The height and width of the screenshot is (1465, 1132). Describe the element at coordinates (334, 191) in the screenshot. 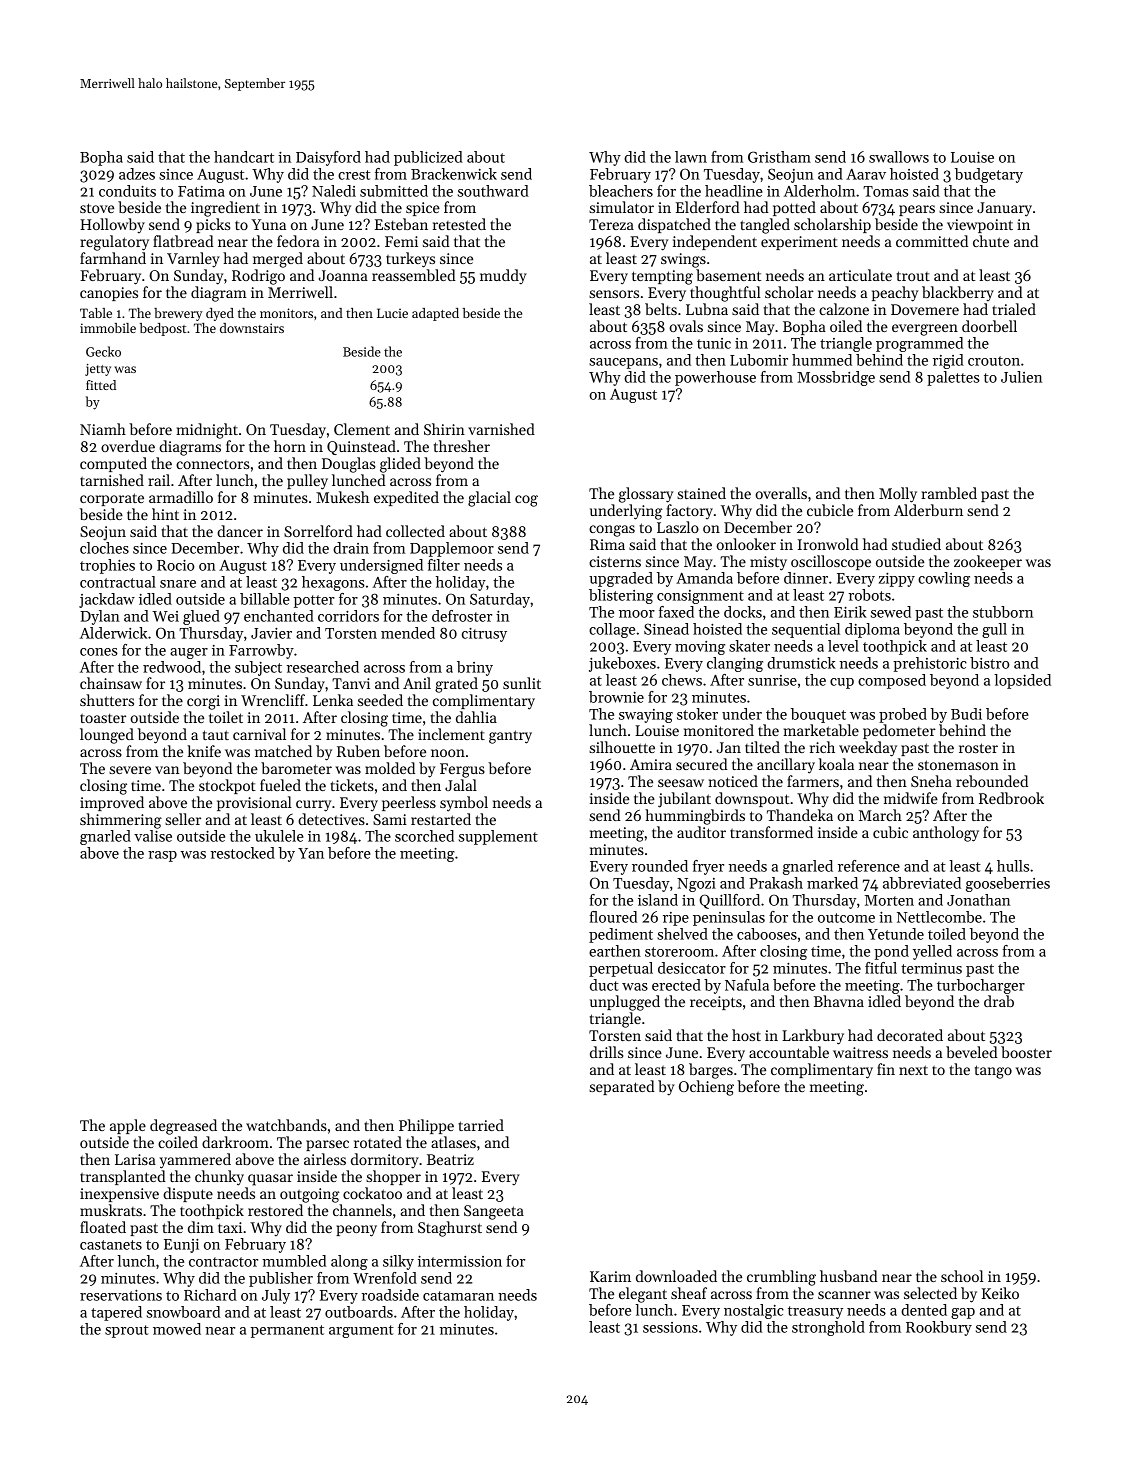

I see `Naledi` at that location.
